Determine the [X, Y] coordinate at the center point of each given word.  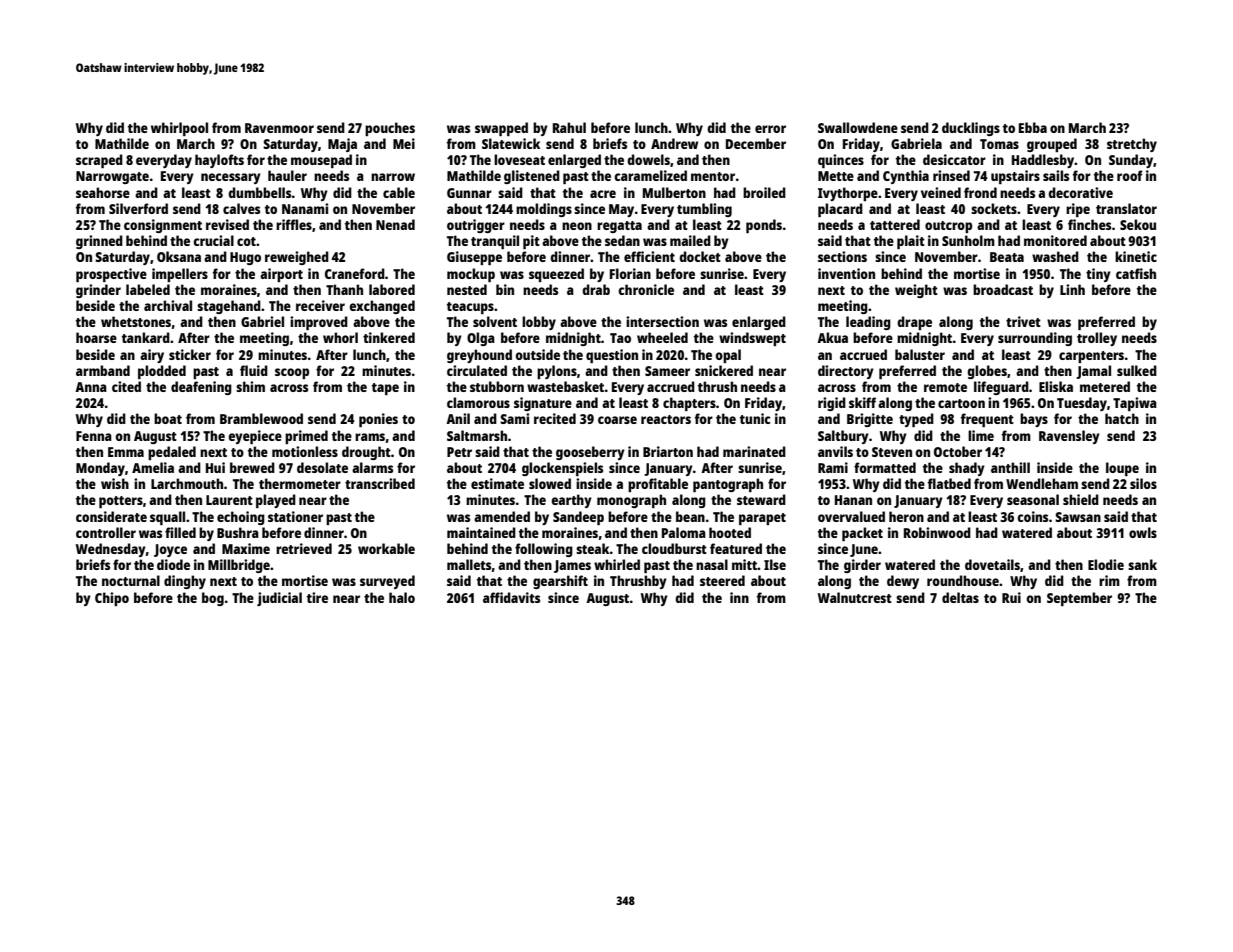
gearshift [560, 582]
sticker [190, 354]
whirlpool [179, 129]
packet [862, 534]
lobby [539, 323]
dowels [648, 159]
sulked [1137, 370]
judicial [279, 599]
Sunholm [968, 240]
